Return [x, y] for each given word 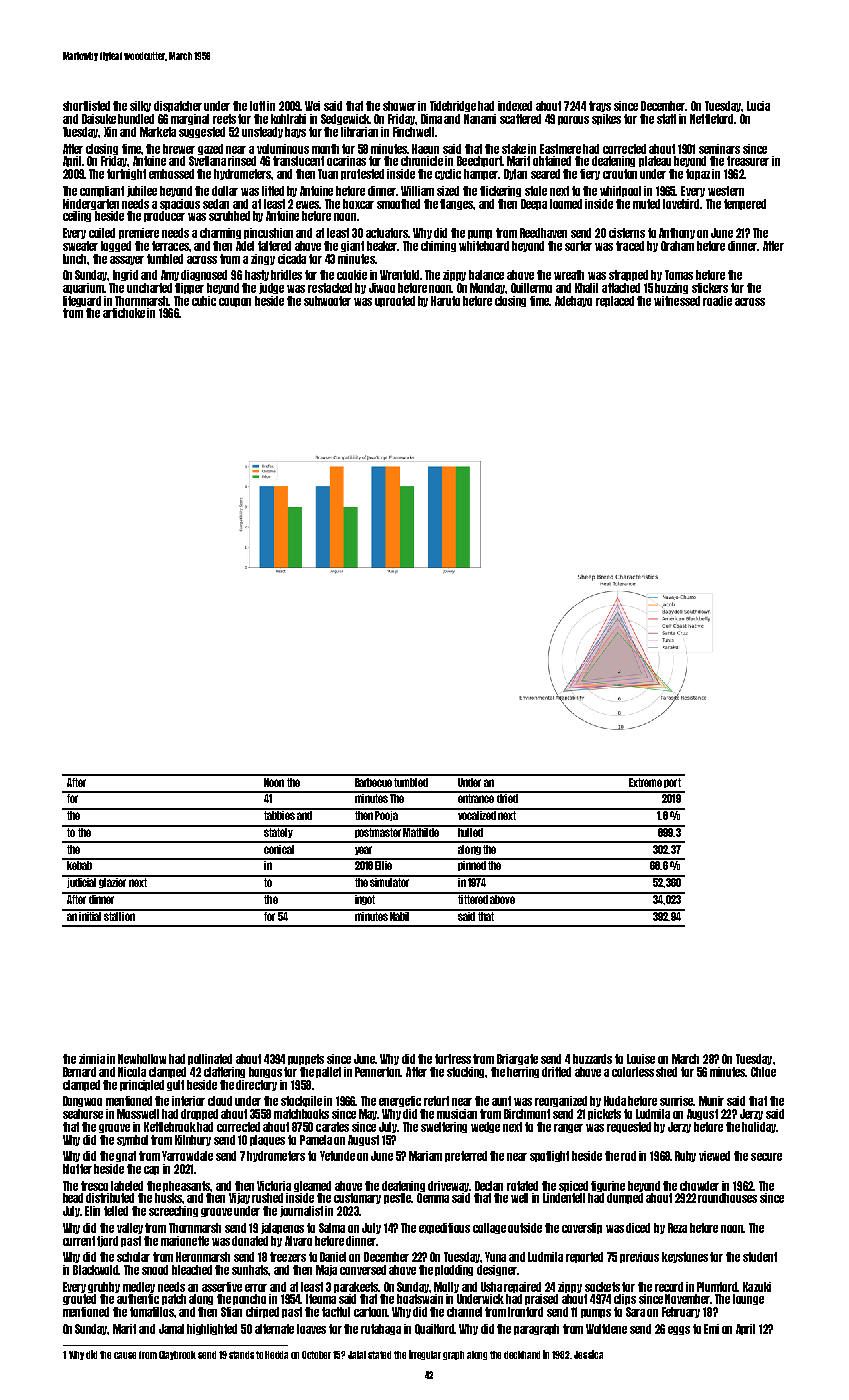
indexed [515, 106]
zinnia [92, 1059]
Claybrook [177, 1355]
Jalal [357, 1355]
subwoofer [327, 301]
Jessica [588, 1354]
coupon [235, 302]
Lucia [758, 106]
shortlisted [86, 106]
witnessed [677, 301]
